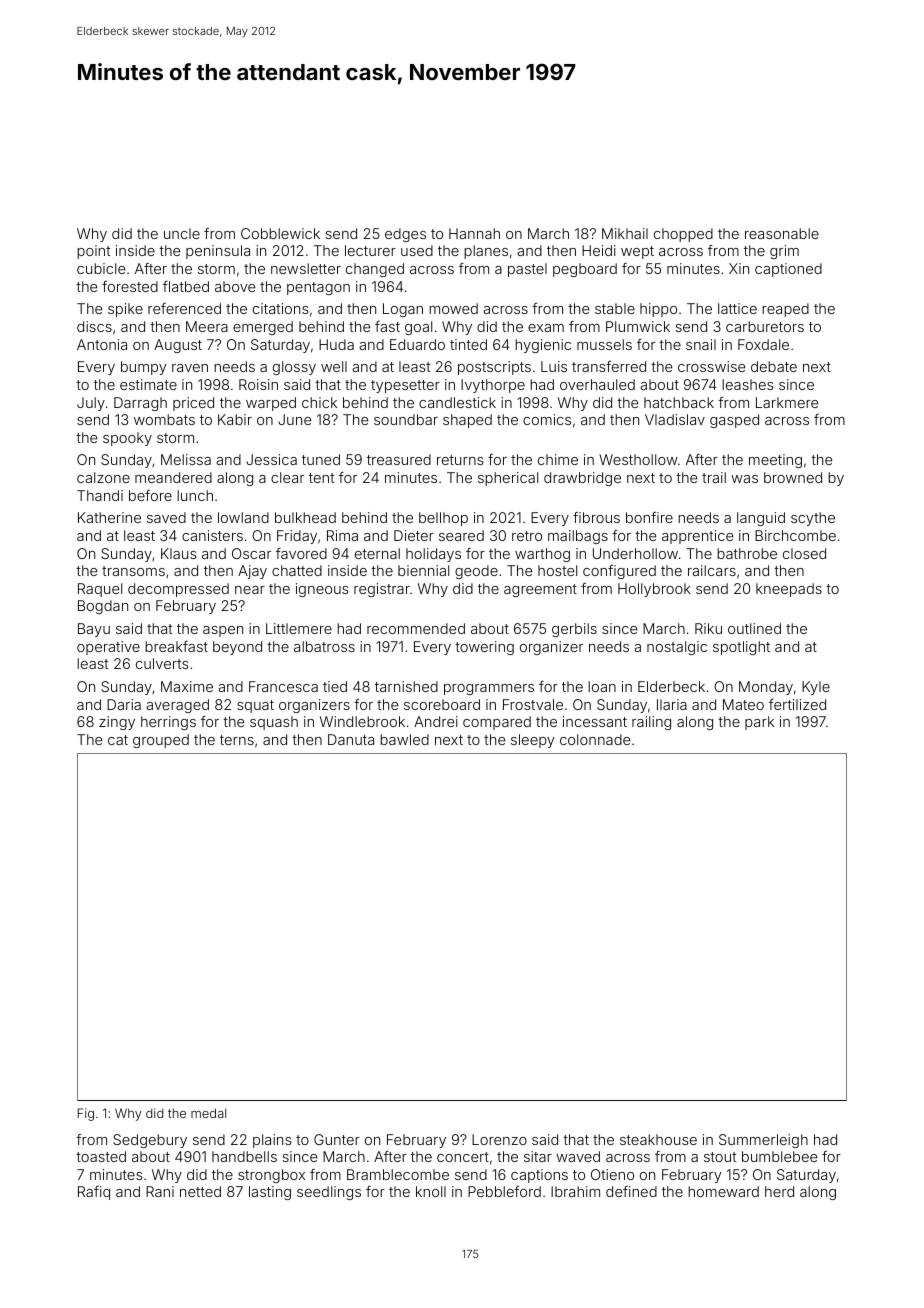  I want to click on Hannah, so click(474, 233).
